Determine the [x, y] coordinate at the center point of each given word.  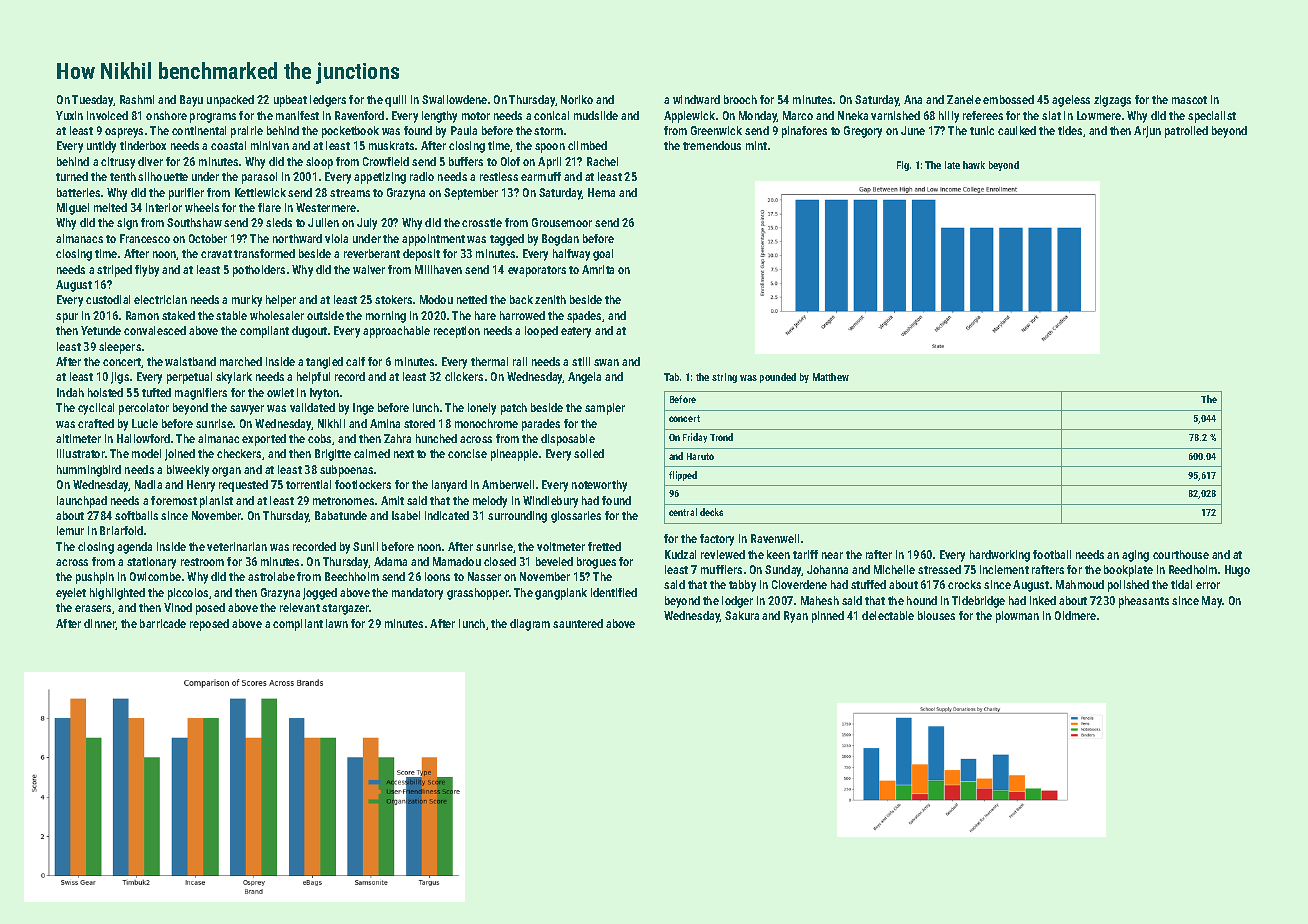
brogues [596, 563]
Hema [601, 192]
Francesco [145, 238]
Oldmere [1075, 615]
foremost [174, 500]
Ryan [796, 617]
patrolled [1186, 132]
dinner [100, 624]
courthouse [1181, 554]
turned [72, 176]
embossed [1008, 99]
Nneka [853, 115]
